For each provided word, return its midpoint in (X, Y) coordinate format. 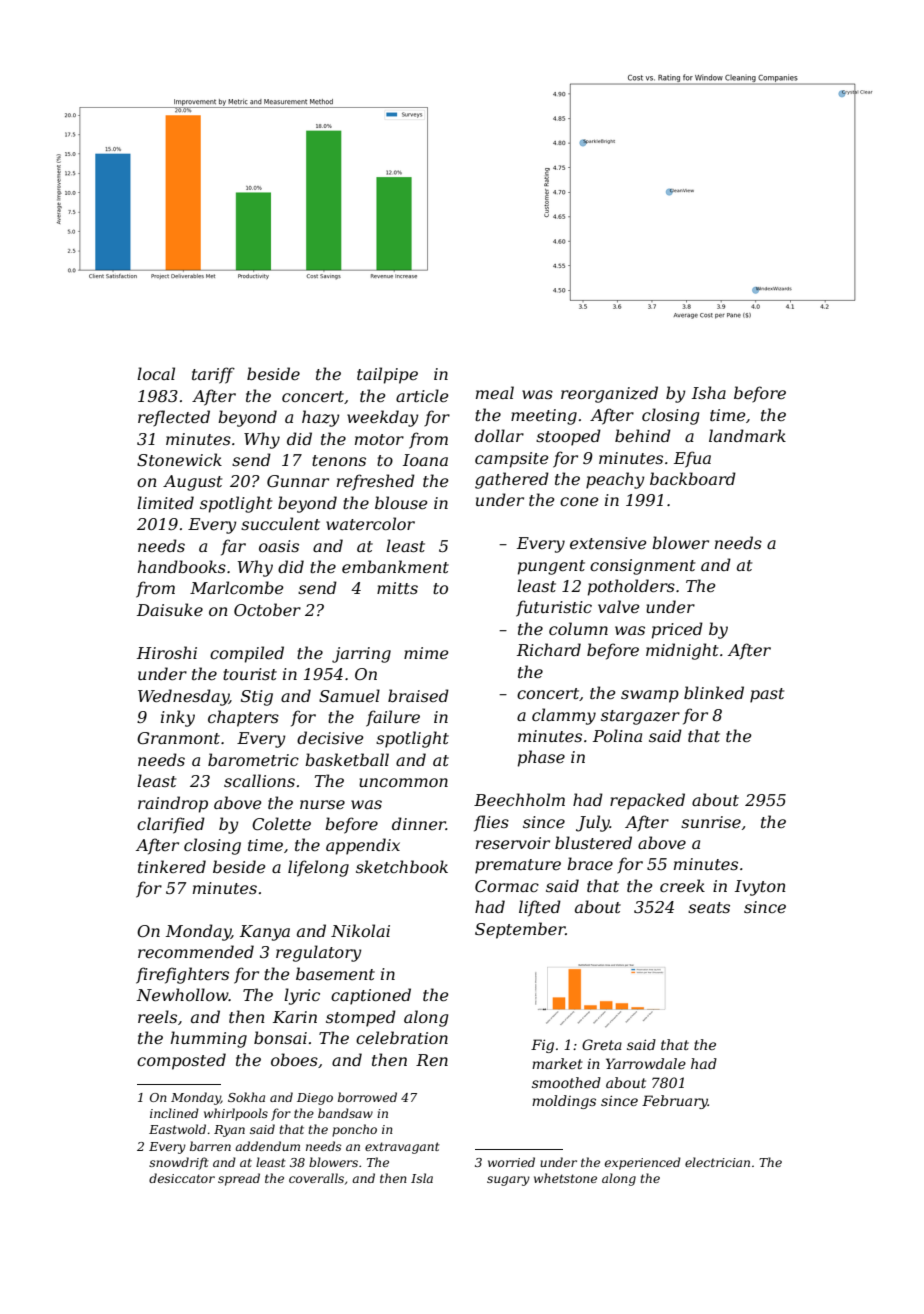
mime (426, 653)
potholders (631, 587)
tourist (250, 674)
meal (495, 392)
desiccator (182, 1178)
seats (709, 907)
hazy (321, 418)
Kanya (265, 933)
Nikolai (360, 930)
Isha (709, 392)
